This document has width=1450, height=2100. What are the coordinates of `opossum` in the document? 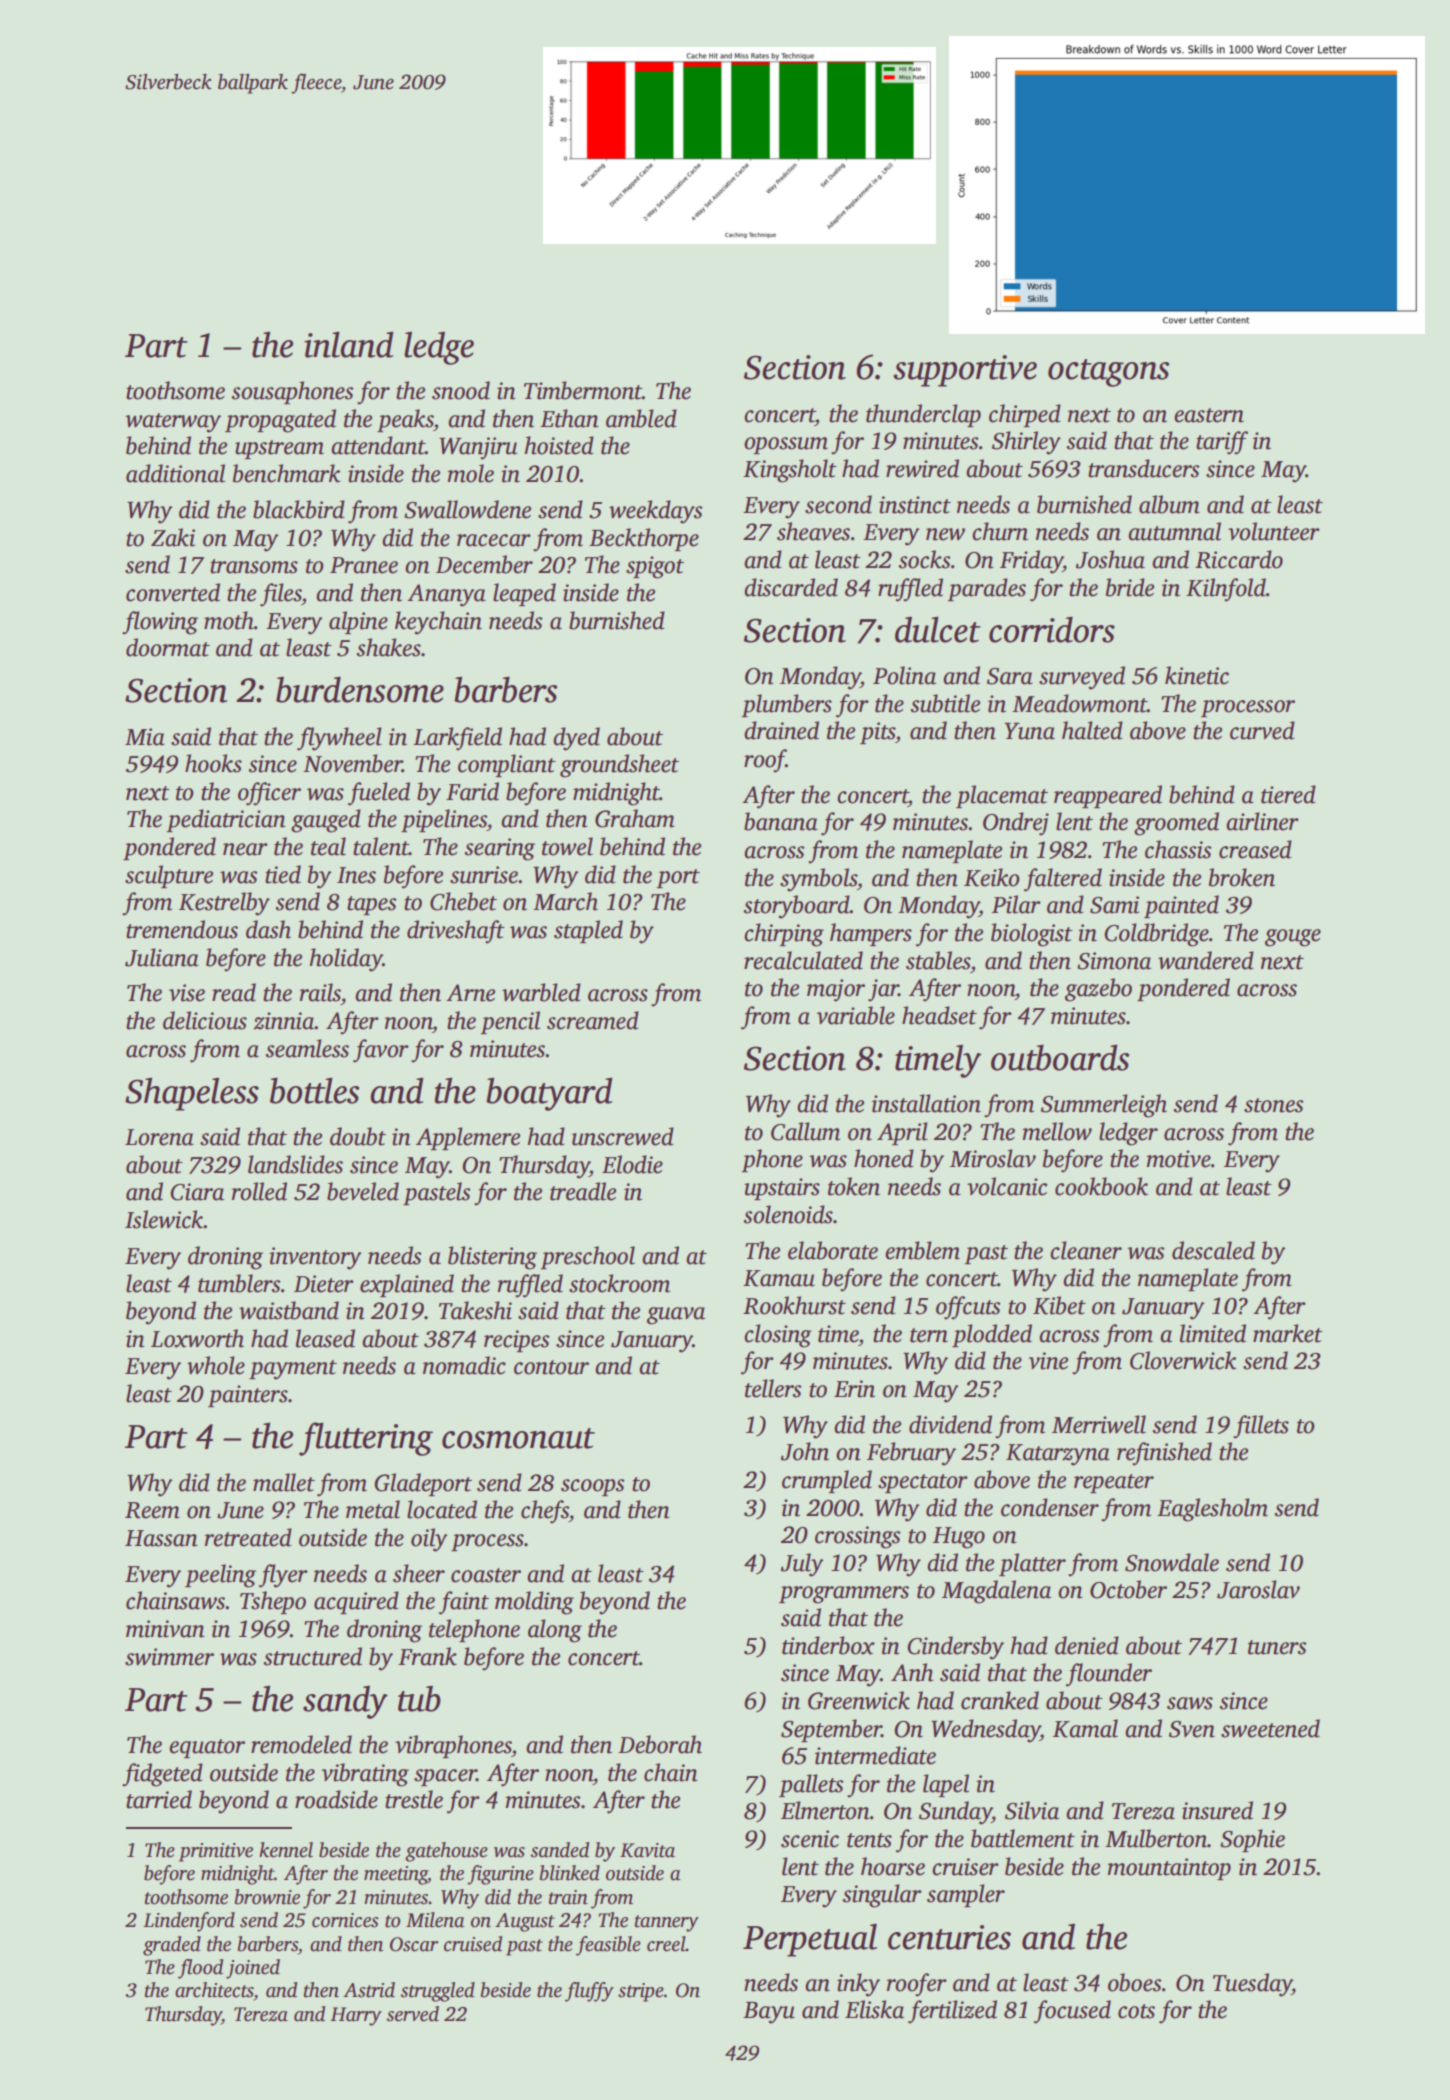 It's located at (786, 445).
